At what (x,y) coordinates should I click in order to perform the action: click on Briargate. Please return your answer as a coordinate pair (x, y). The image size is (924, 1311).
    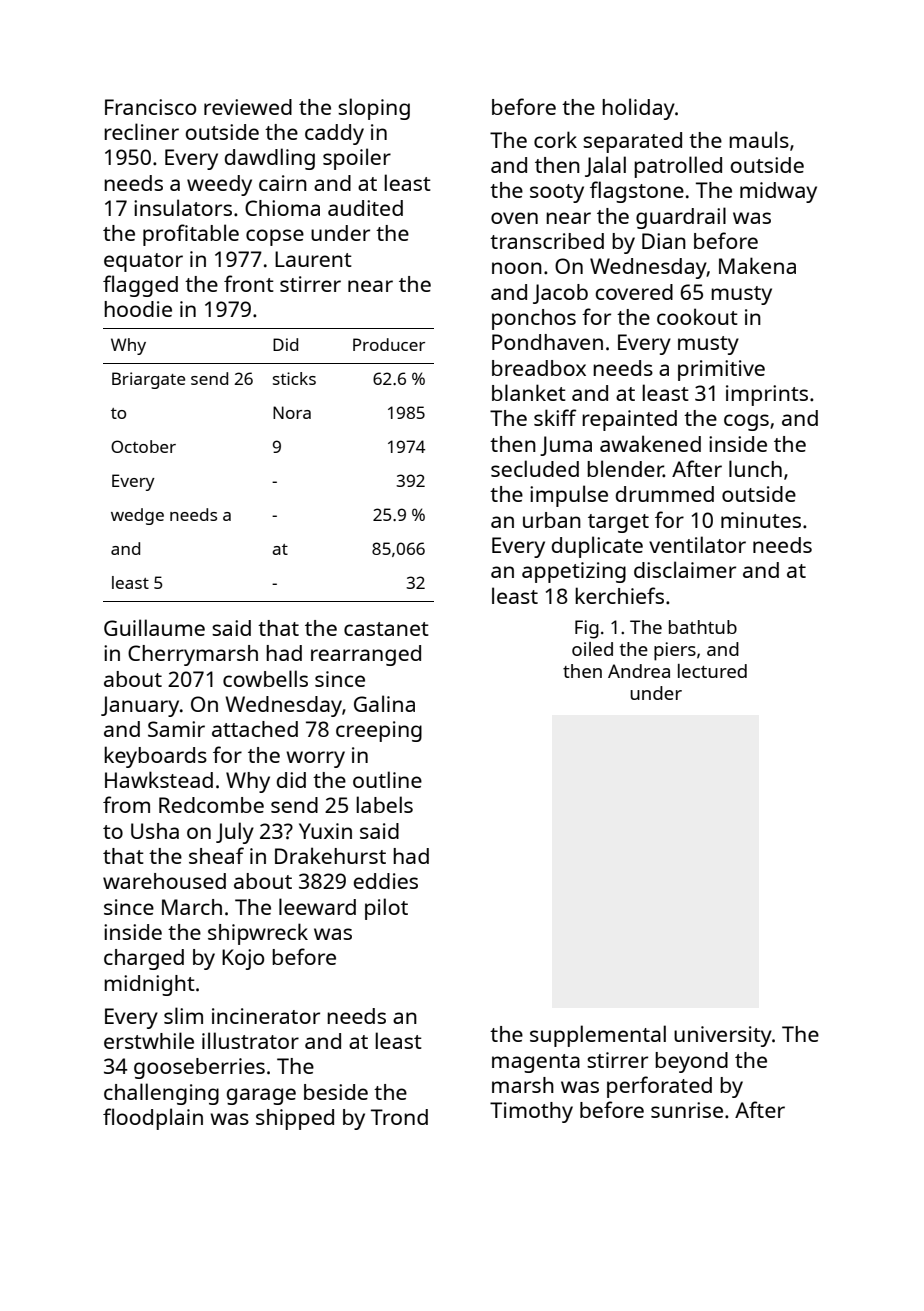
    Looking at the image, I should click on (148, 380).
